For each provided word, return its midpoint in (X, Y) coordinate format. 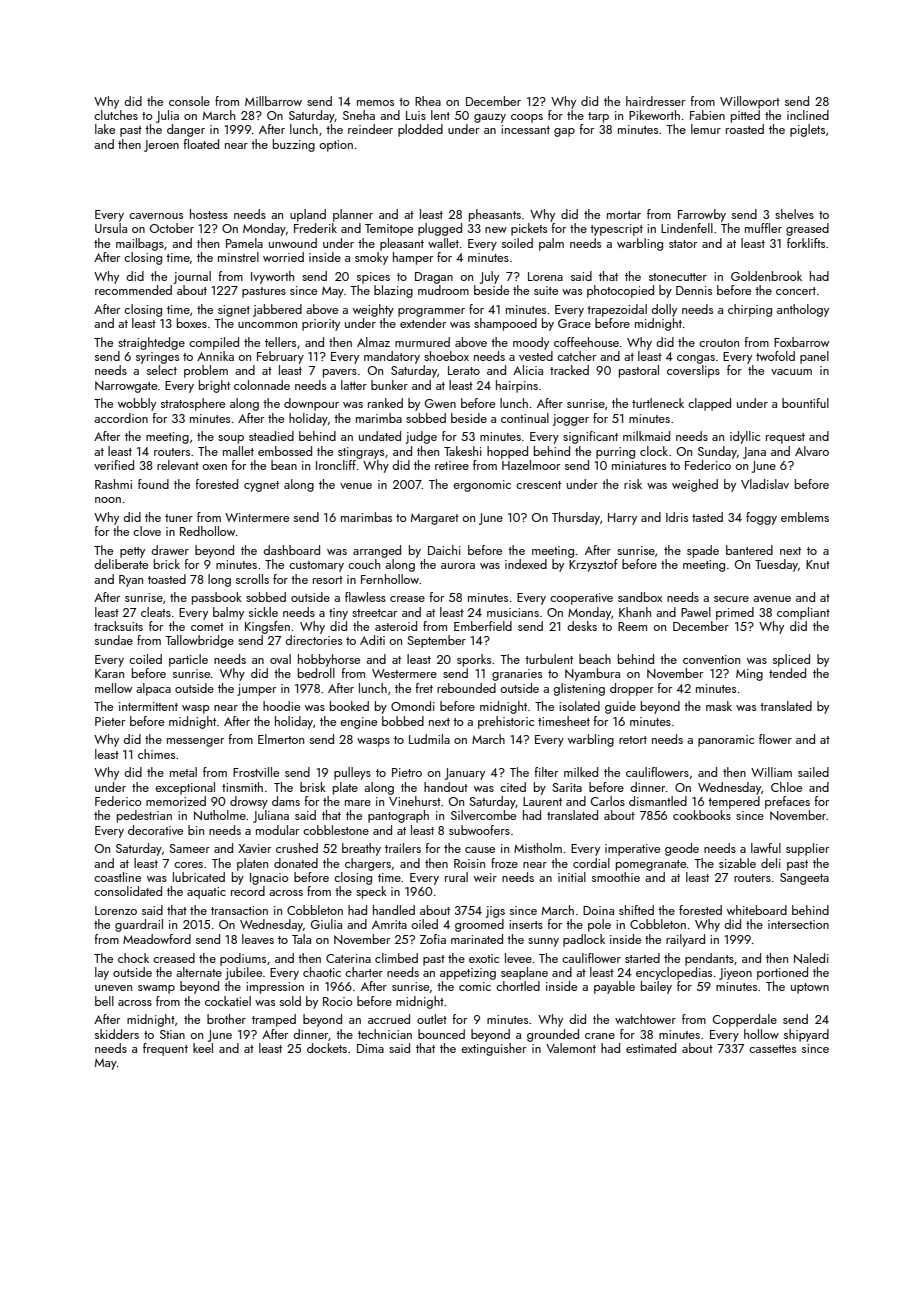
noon (108, 500)
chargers (368, 864)
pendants (709, 959)
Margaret (435, 519)
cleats (156, 612)
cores (188, 865)
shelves (794, 214)
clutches (116, 115)
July (489, 277)
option (336, 146)
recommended (133, 290)
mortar (624, 215)
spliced (791, 660)
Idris (677, 517)
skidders (117, 1034)
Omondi (413, 706)
